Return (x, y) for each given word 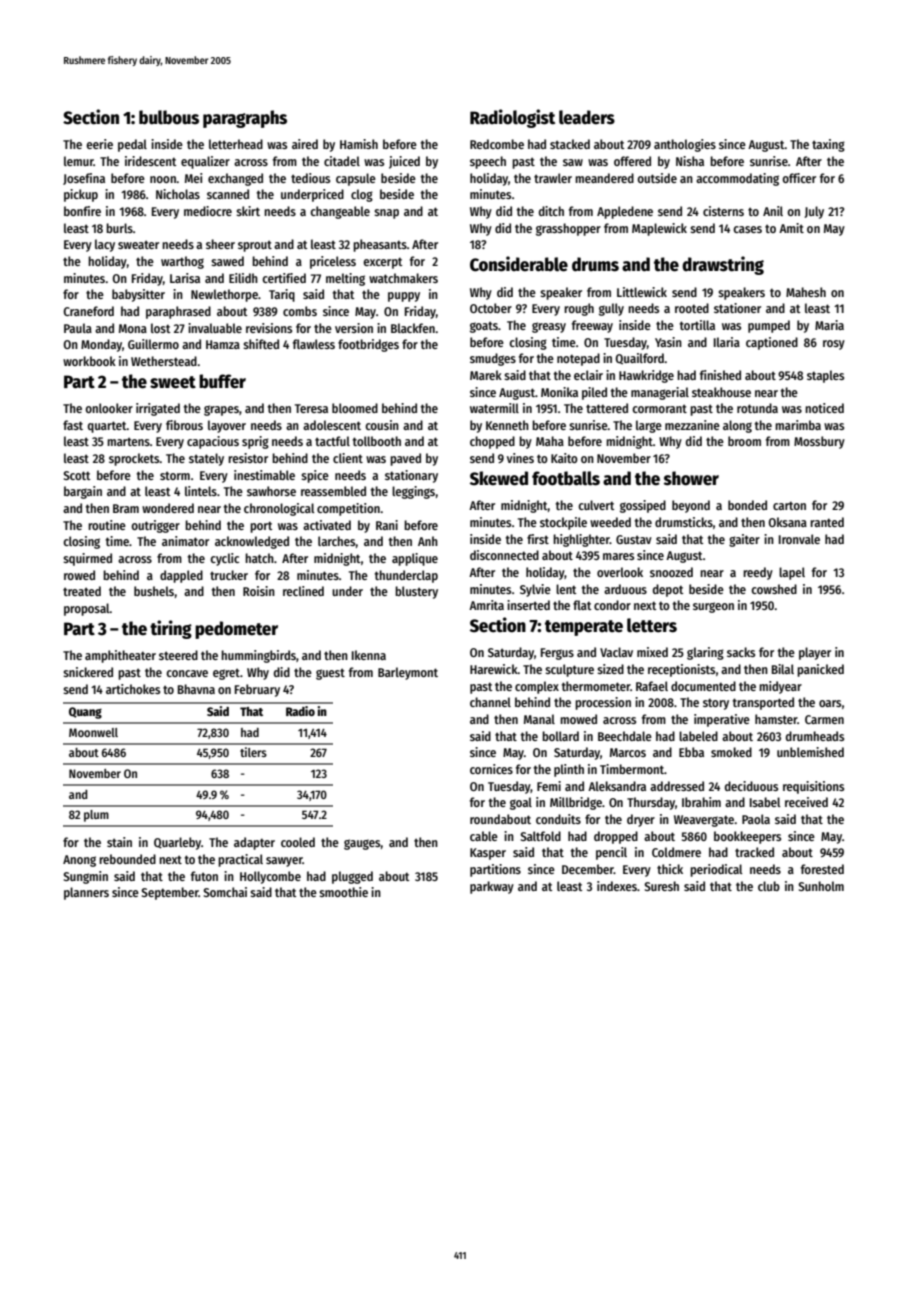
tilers (253, 752)
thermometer (596, 686)
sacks (741, 652)
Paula (78, 328)
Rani (387, 525)
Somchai (225, 892)
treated (82, 591)
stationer (737, 308)
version (354, 328)
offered (632, 161)
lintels (201, 491)
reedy (758, 573)
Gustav (634, 539)
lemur (79, 161)
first (538, 539)
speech (488, 162)
